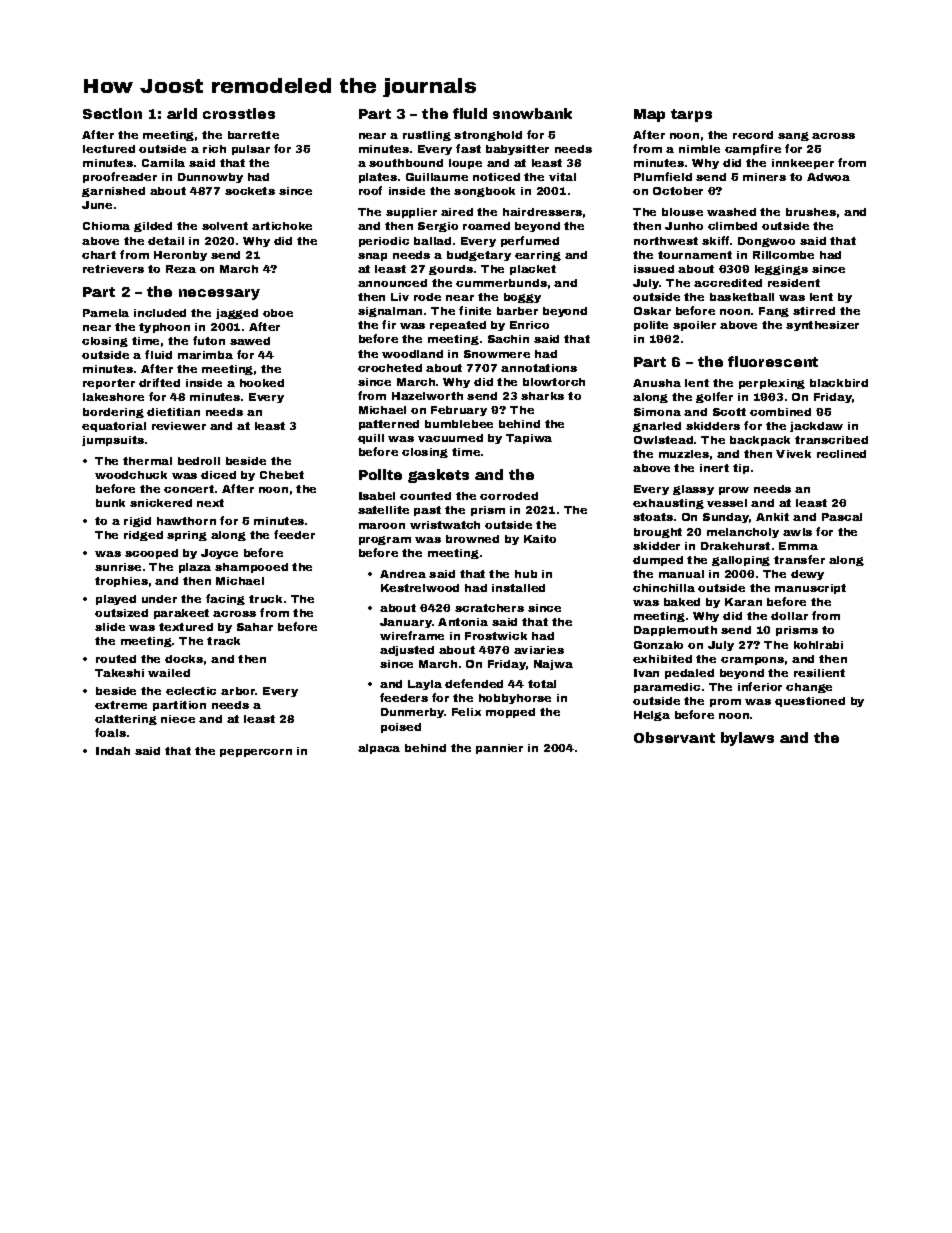 Image resolution: width=952 pixels, height=1233 pixels. Describe the element at coordinates (539, 368) in the screenshot. I see `annotations` at that location.
